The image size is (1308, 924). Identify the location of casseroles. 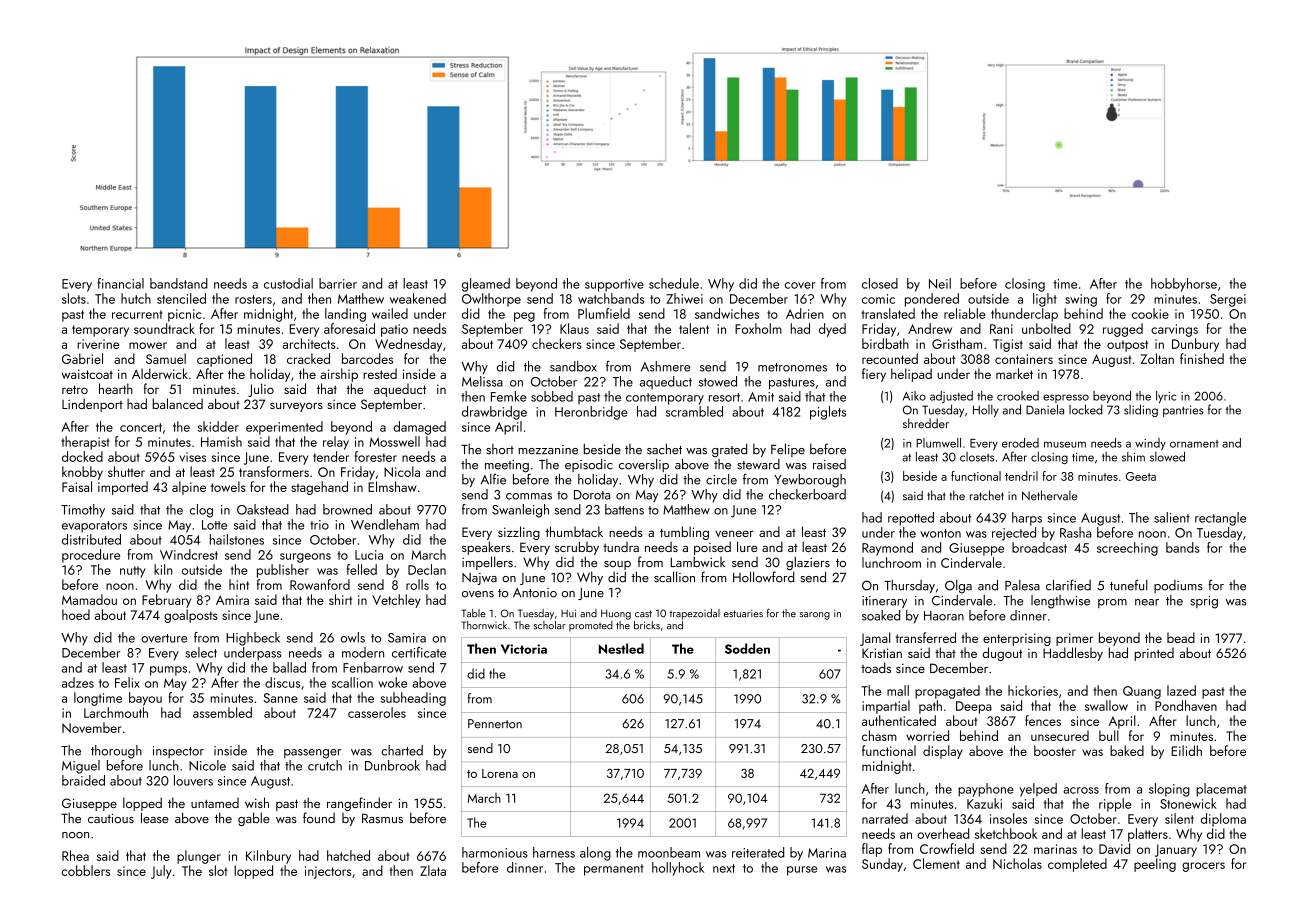
(377, 712).
